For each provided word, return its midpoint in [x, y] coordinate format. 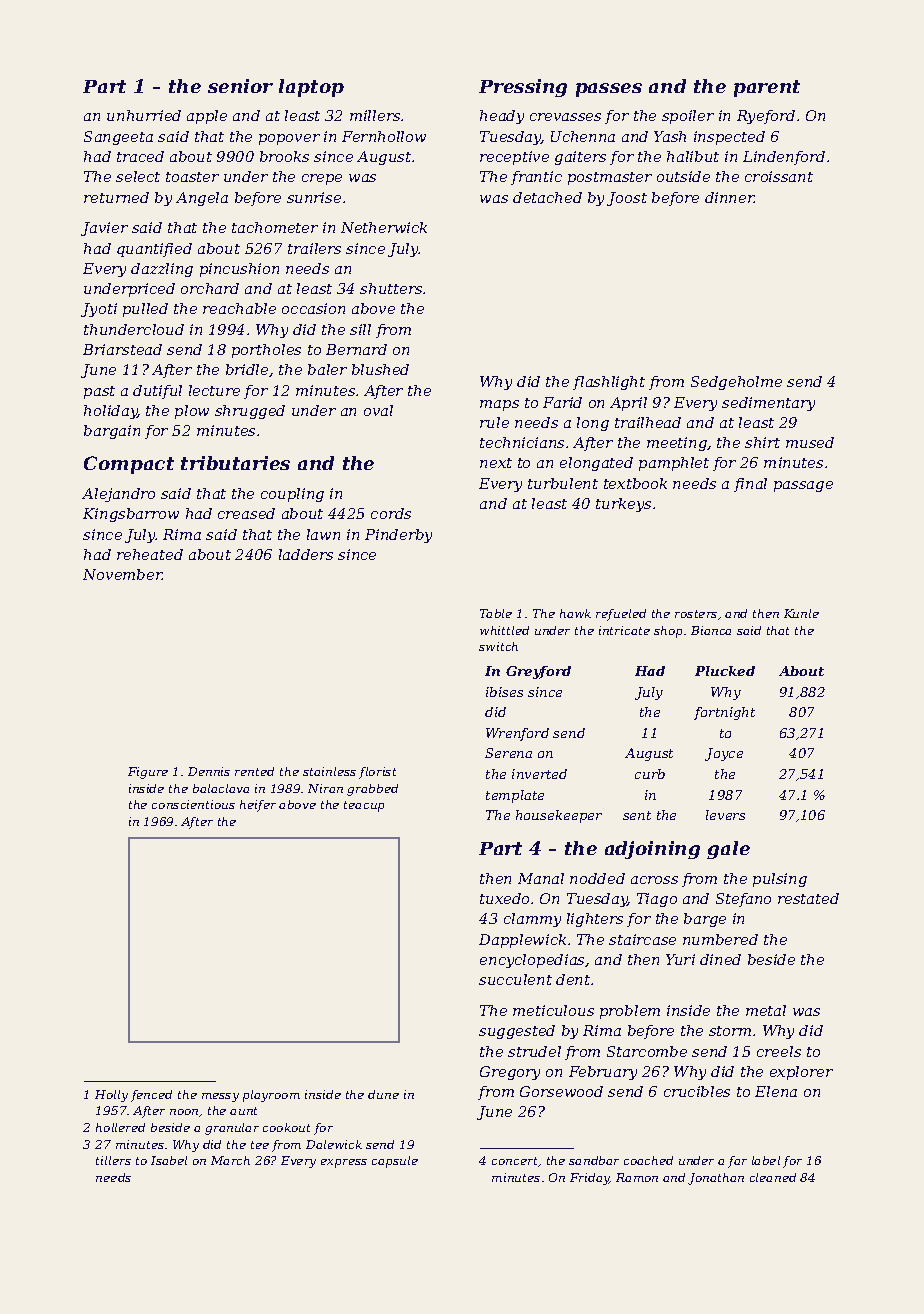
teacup [364, 806]
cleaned [773, 1177]
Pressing [523, 88]
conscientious [193, 804]
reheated [150, 554]
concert [514, 1161]
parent [767, 88]
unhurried [144, 115]
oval [378, 410]
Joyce [724, 754]
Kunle [801, 613]
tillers [113, 1160]
